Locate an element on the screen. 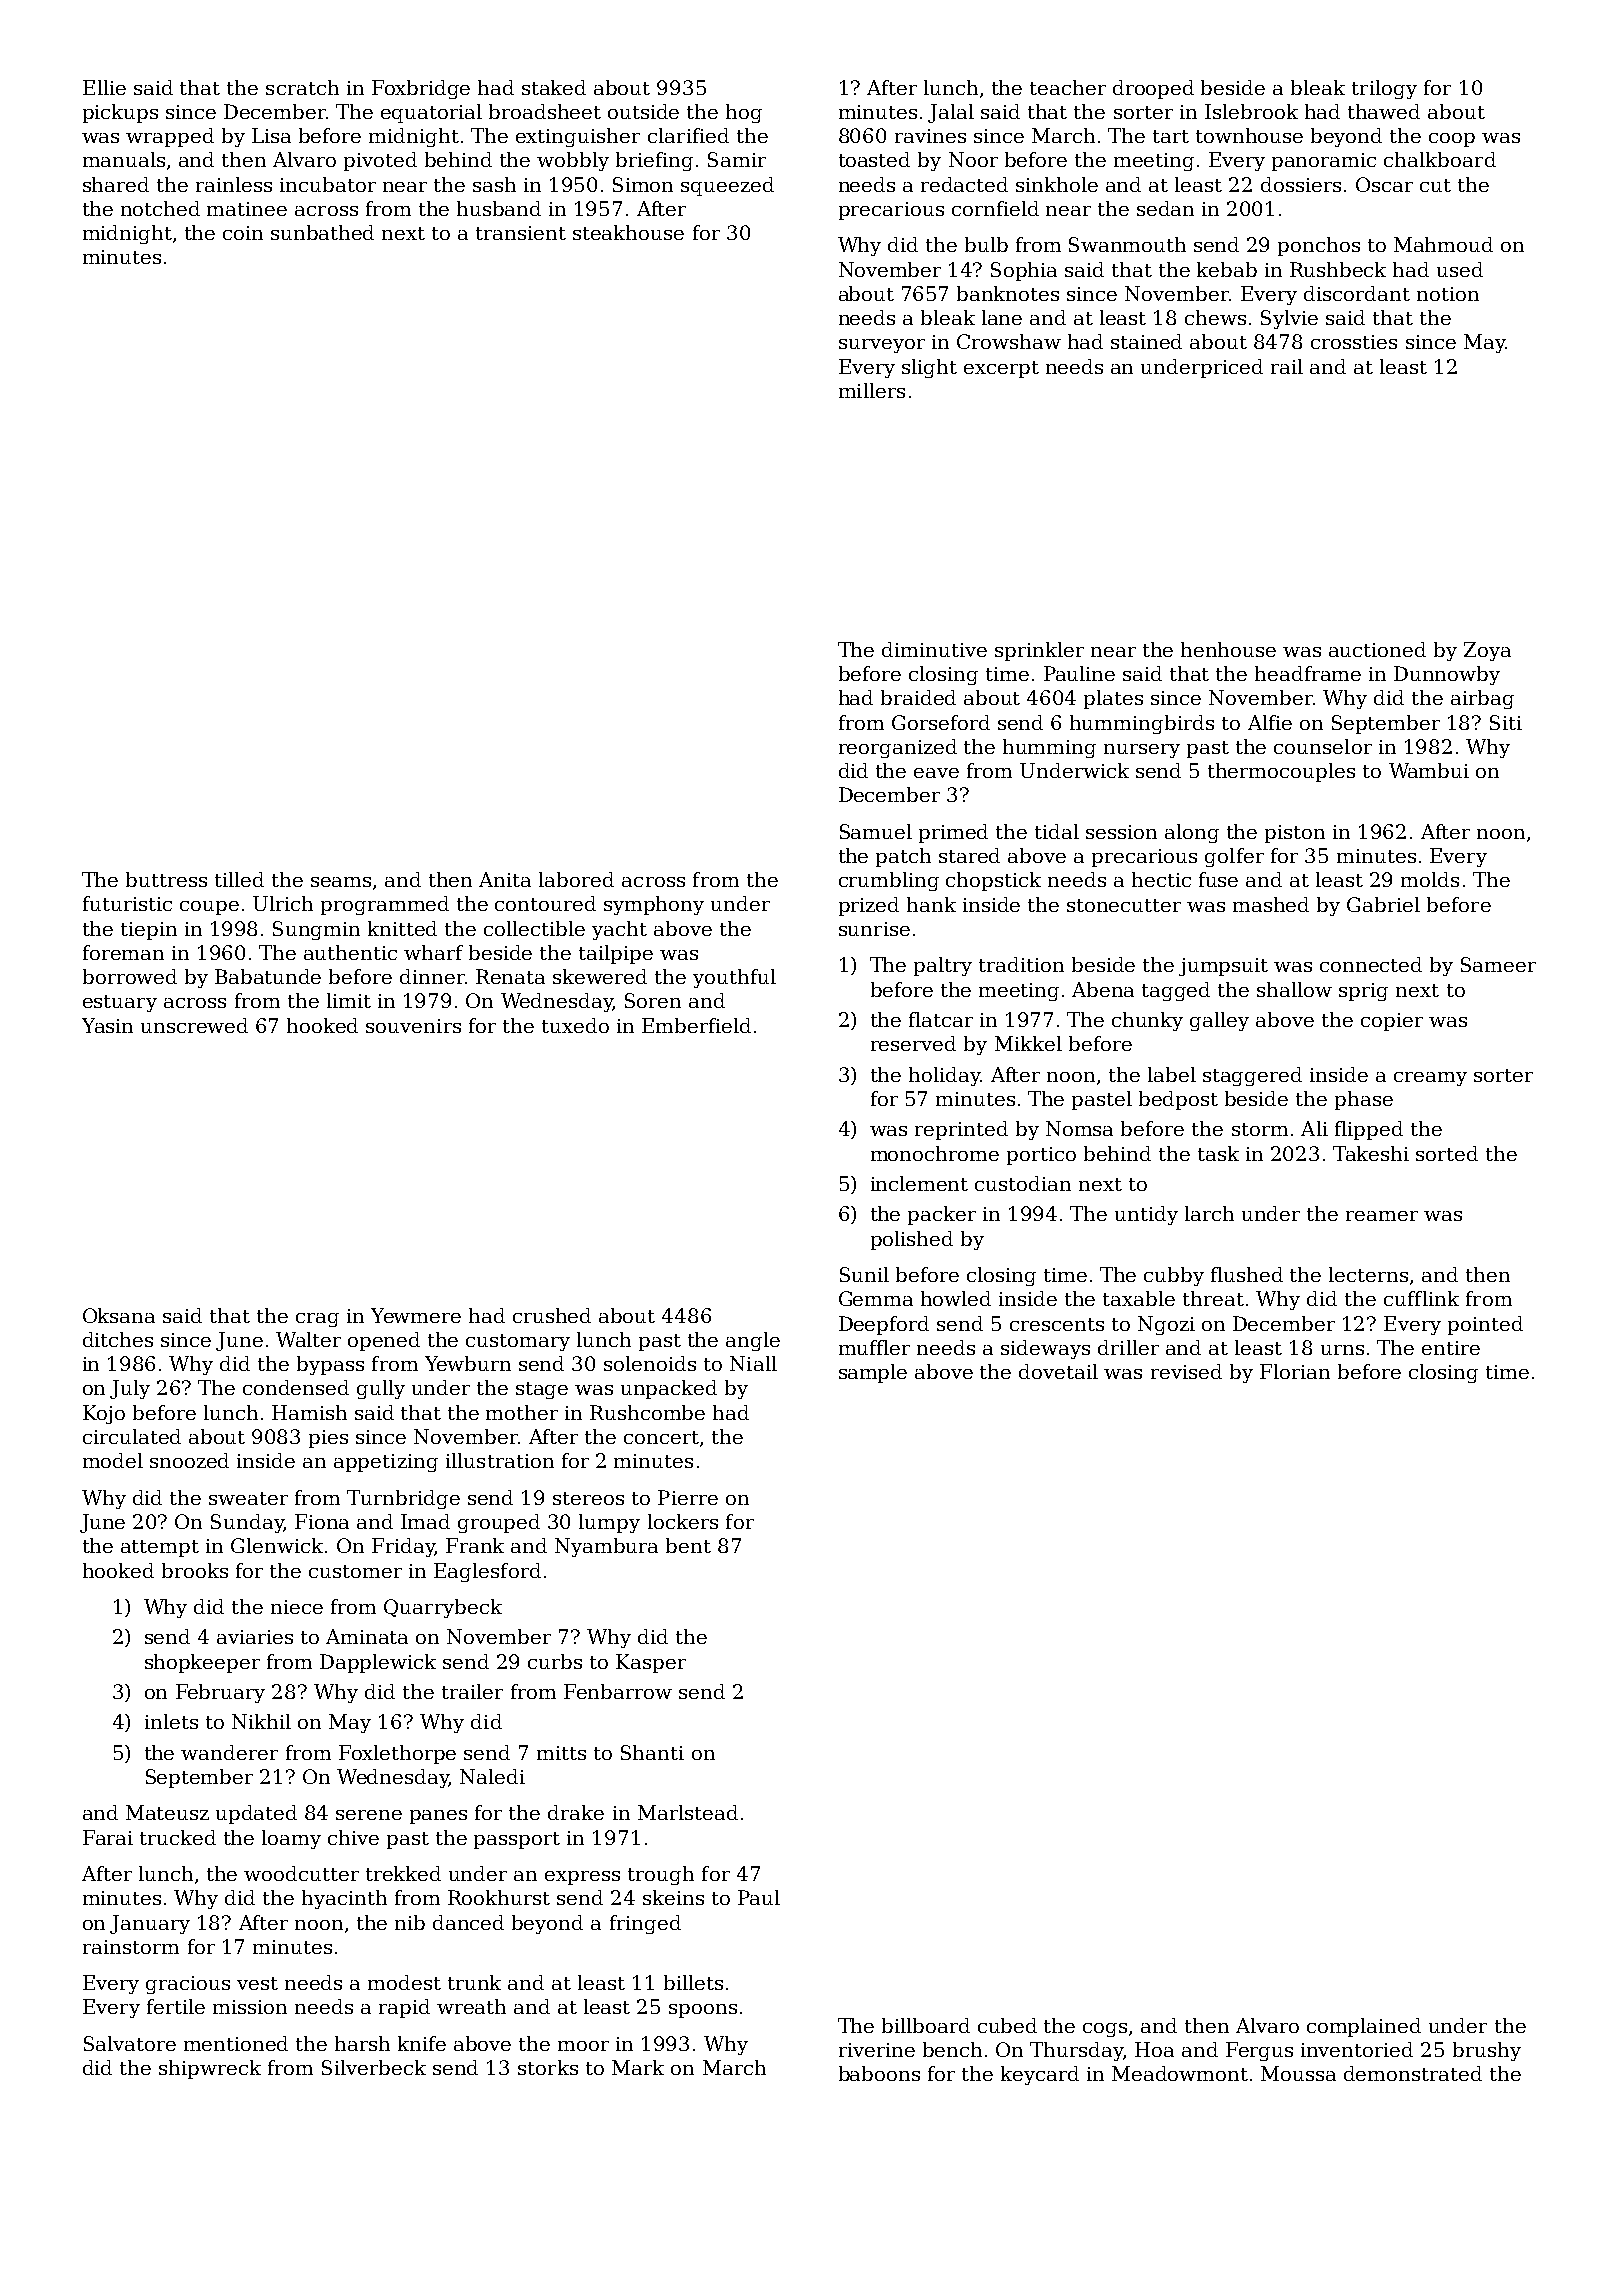 This screenshot has height=2292, width=1620. sunrise is located at coordinates (874, 929).
